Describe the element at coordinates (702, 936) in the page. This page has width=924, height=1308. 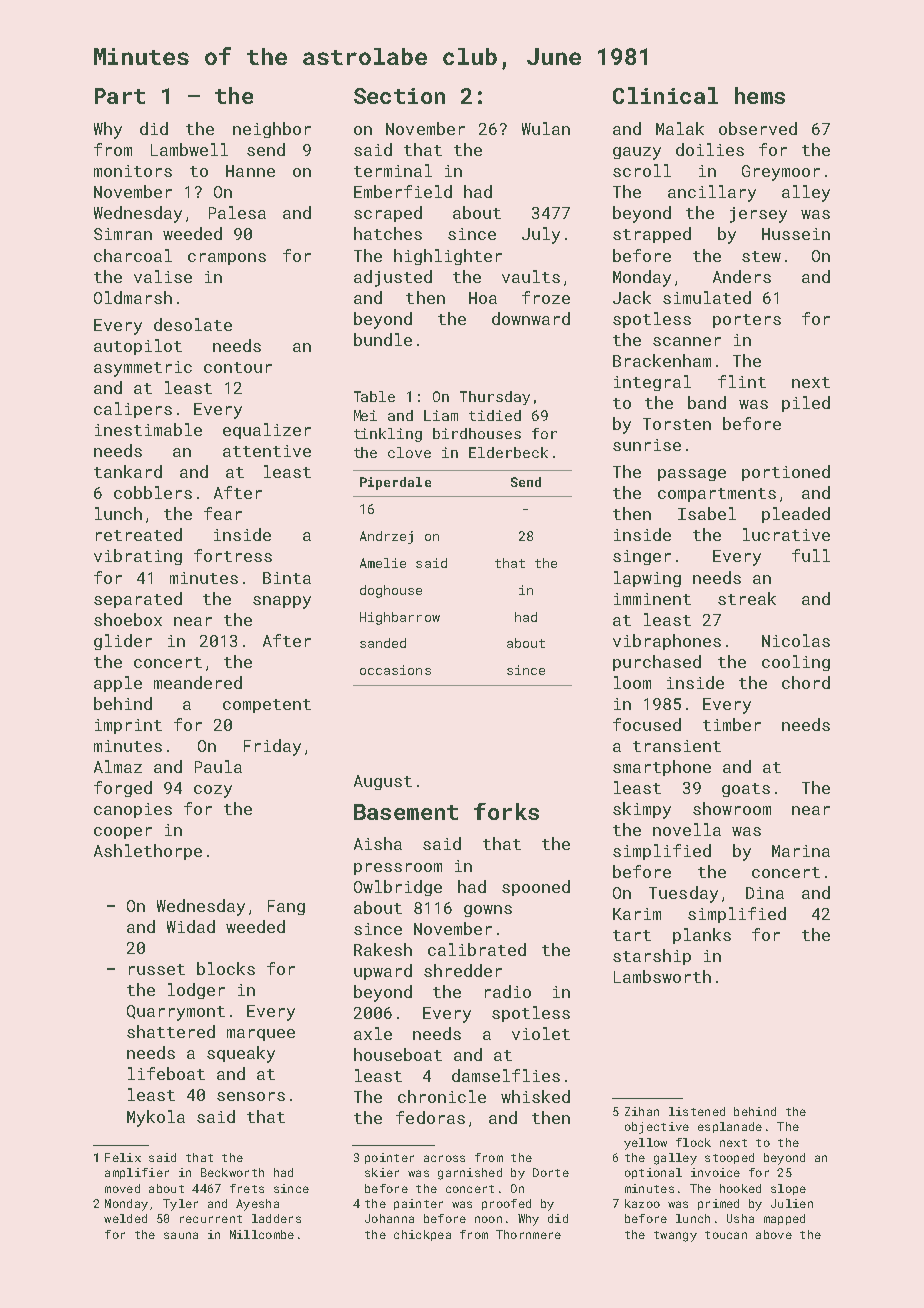
I see `planks` at that location.
